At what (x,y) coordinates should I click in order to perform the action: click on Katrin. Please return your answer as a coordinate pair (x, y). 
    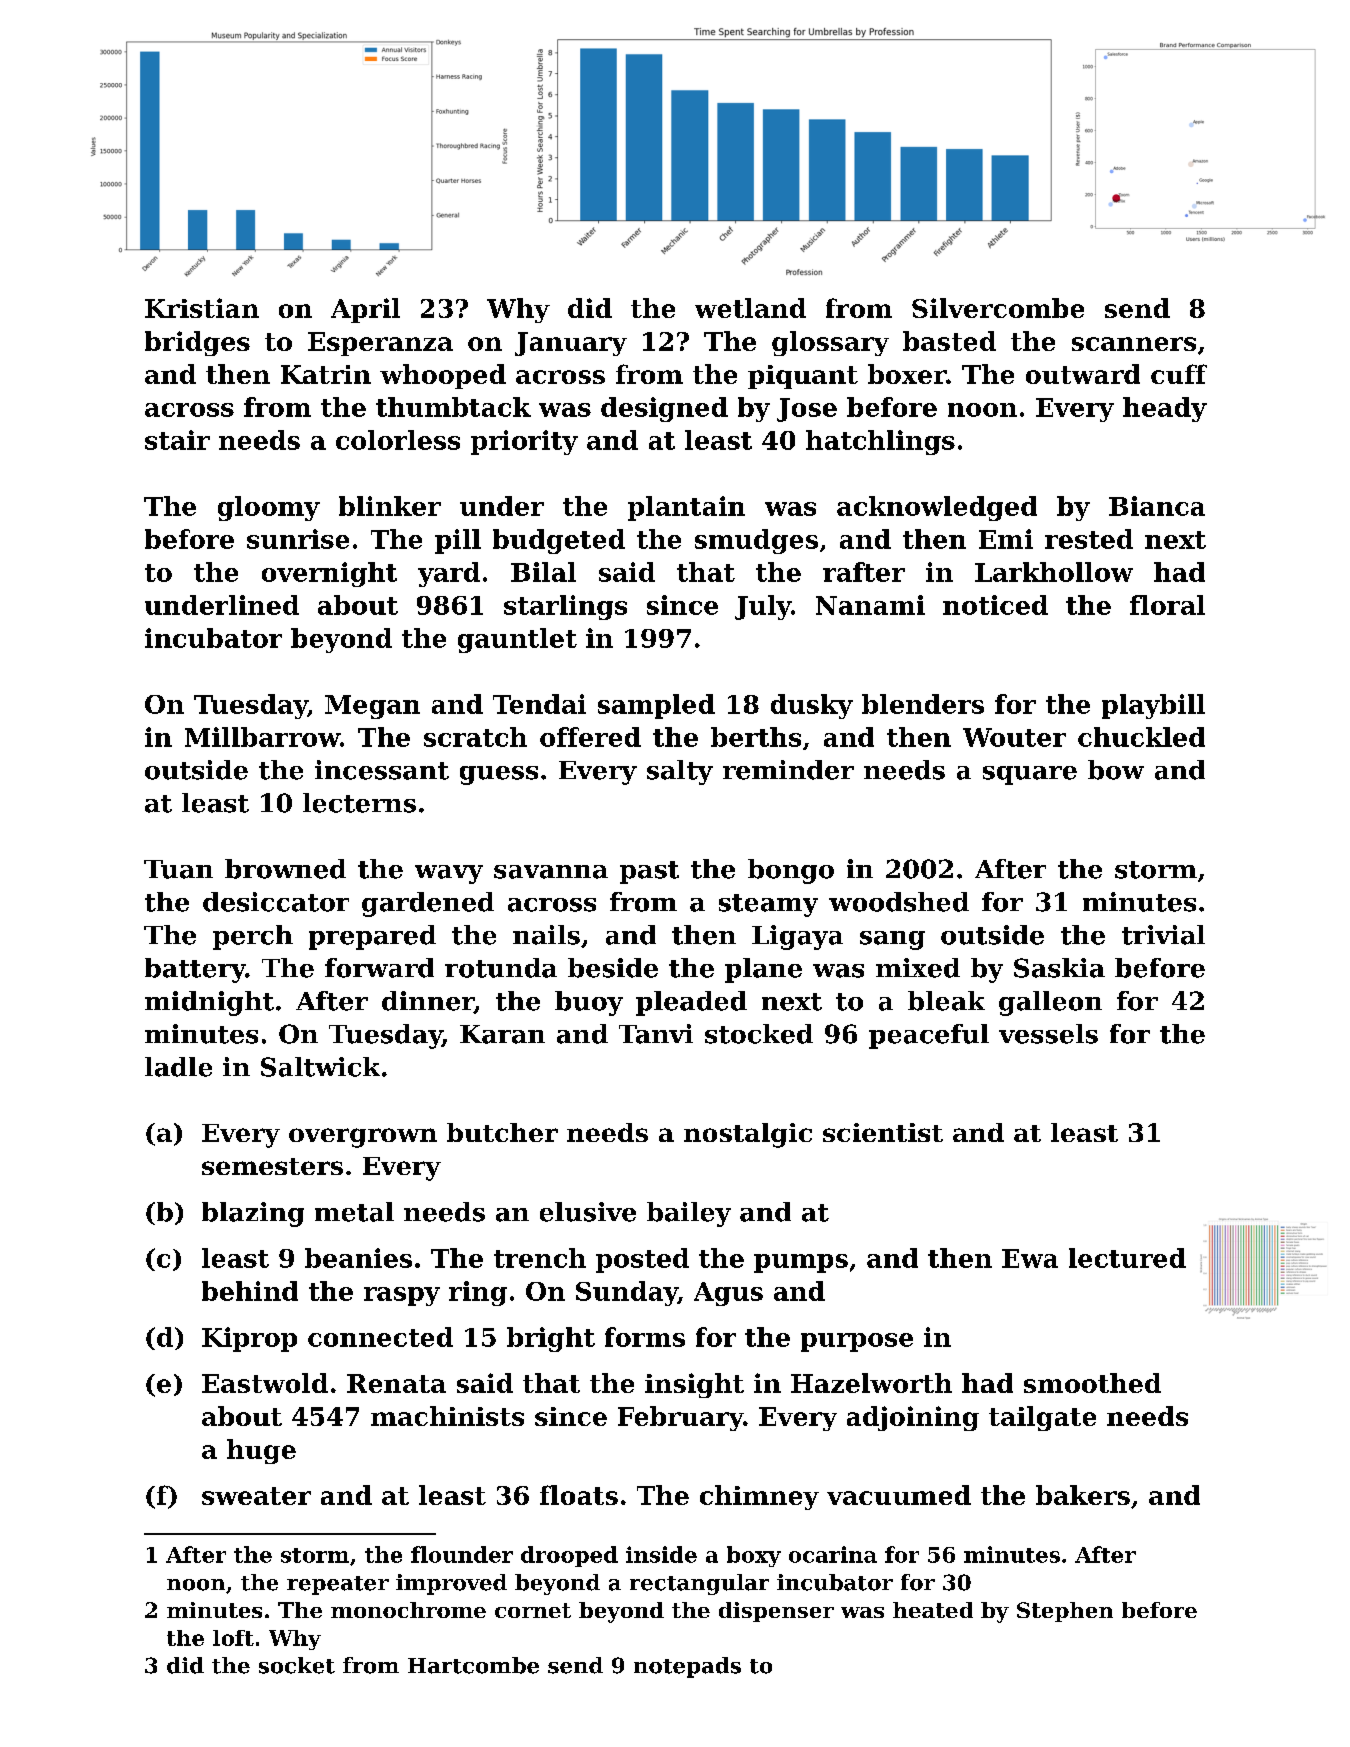
    Looking at the image, I should click on (326, 374).
